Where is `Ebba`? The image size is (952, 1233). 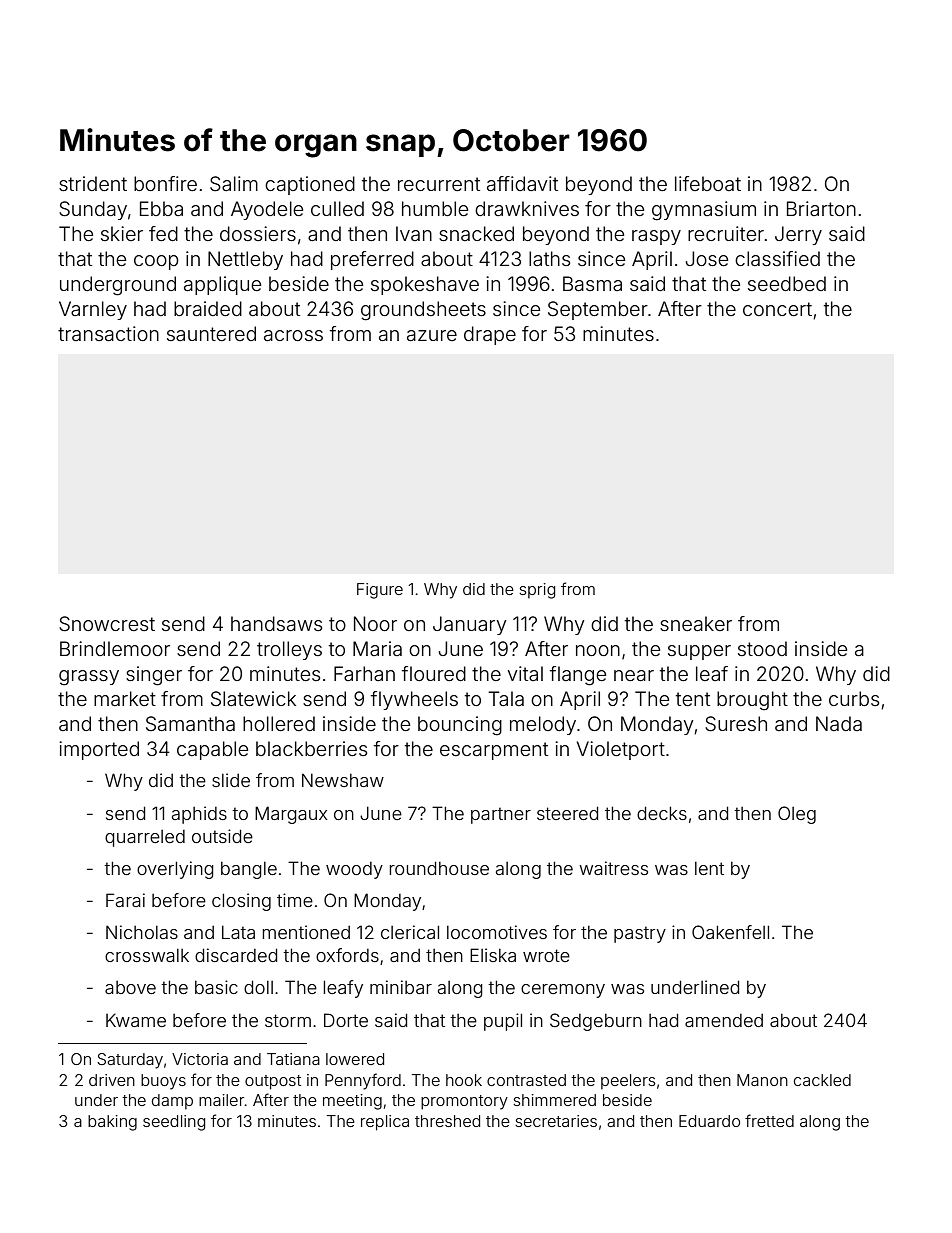 Ebba is located at coordinates (161, 208).
